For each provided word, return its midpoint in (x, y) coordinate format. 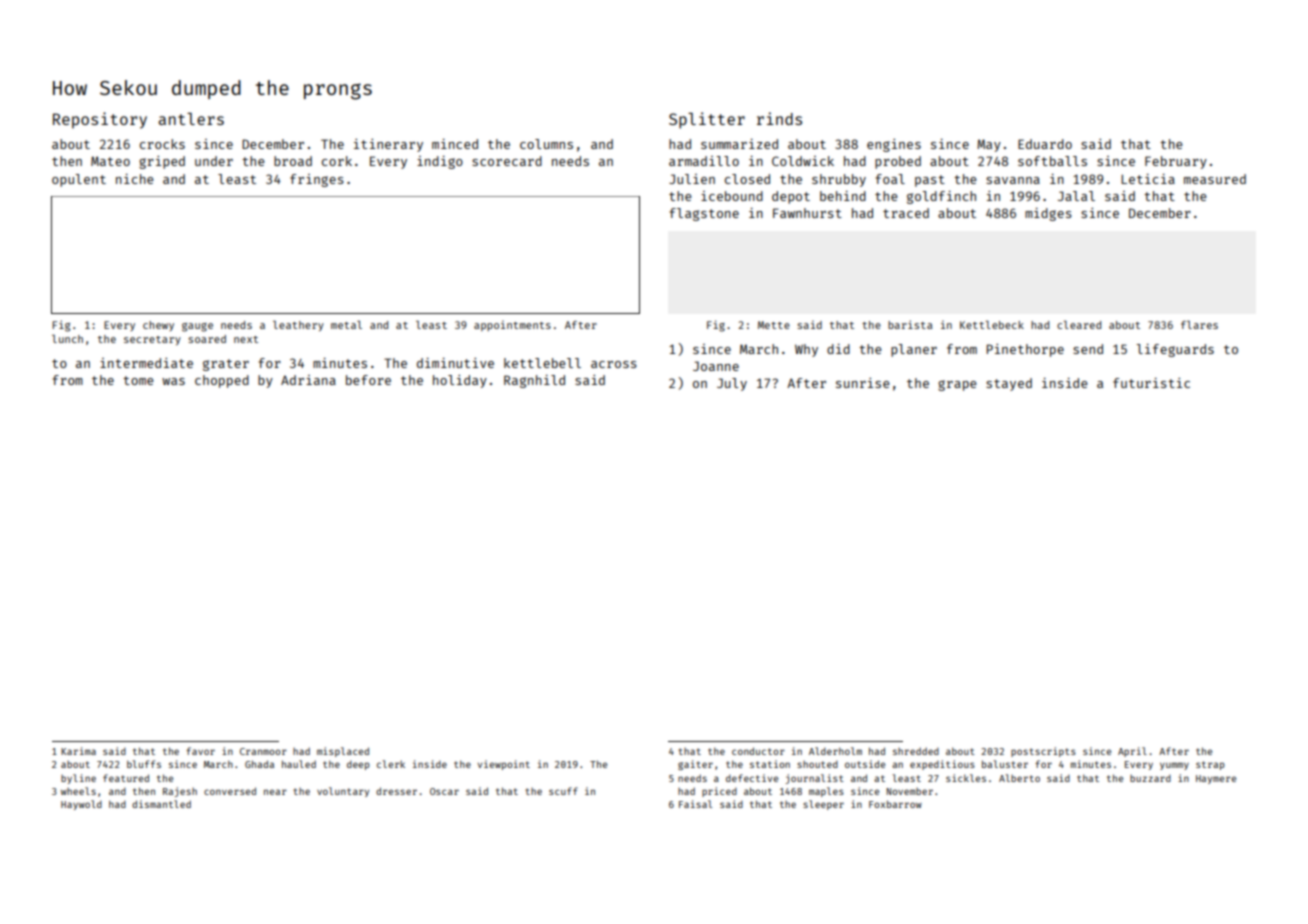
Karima (78, 751)
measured (1215, 179)
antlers (191, 119)
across (614, 364)
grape (957, 385)
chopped (222, 381)
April (1132, 752)
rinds (779, 118)
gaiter (695, 765)
